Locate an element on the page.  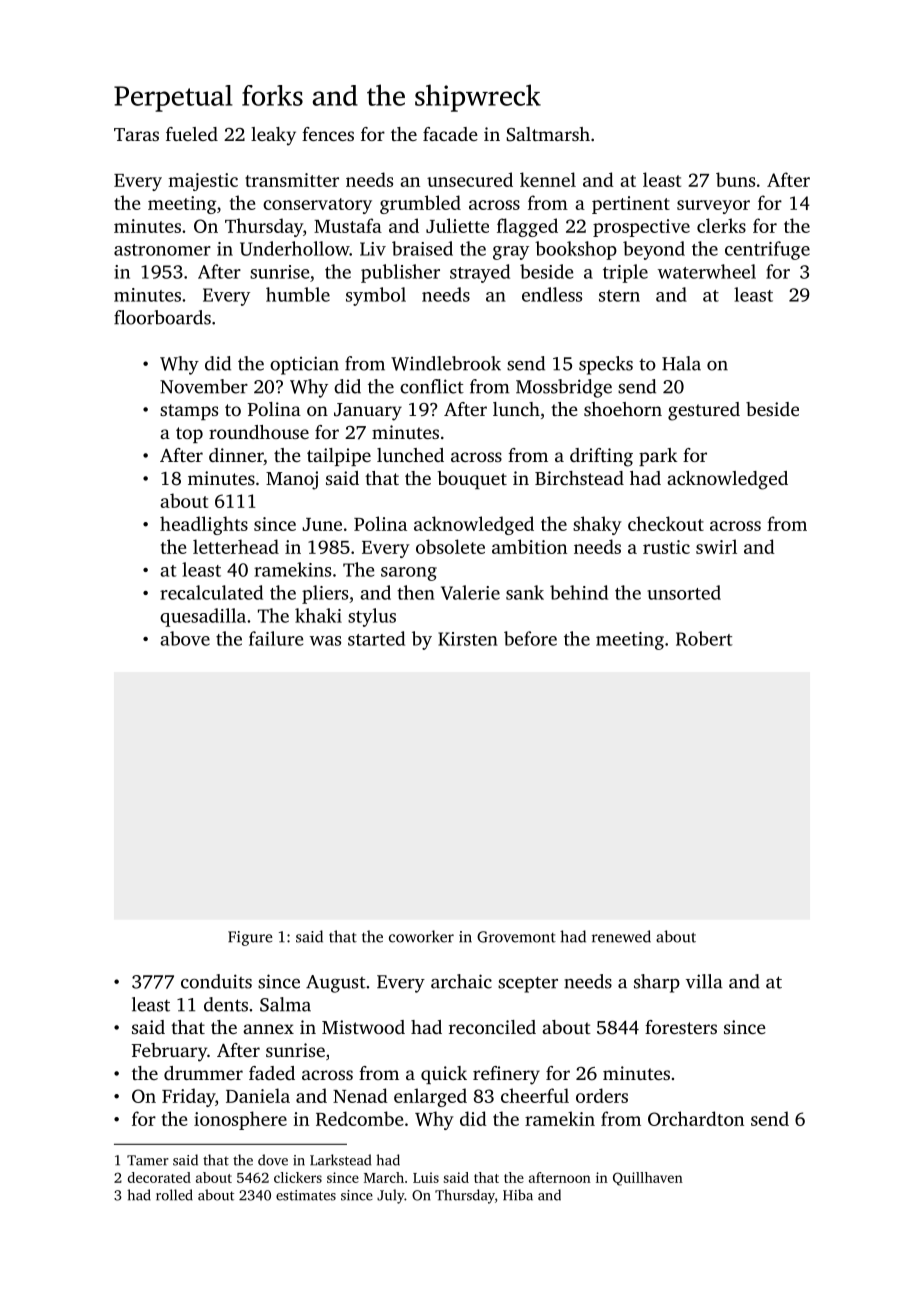
buns is located at coordinates (735, 179).
